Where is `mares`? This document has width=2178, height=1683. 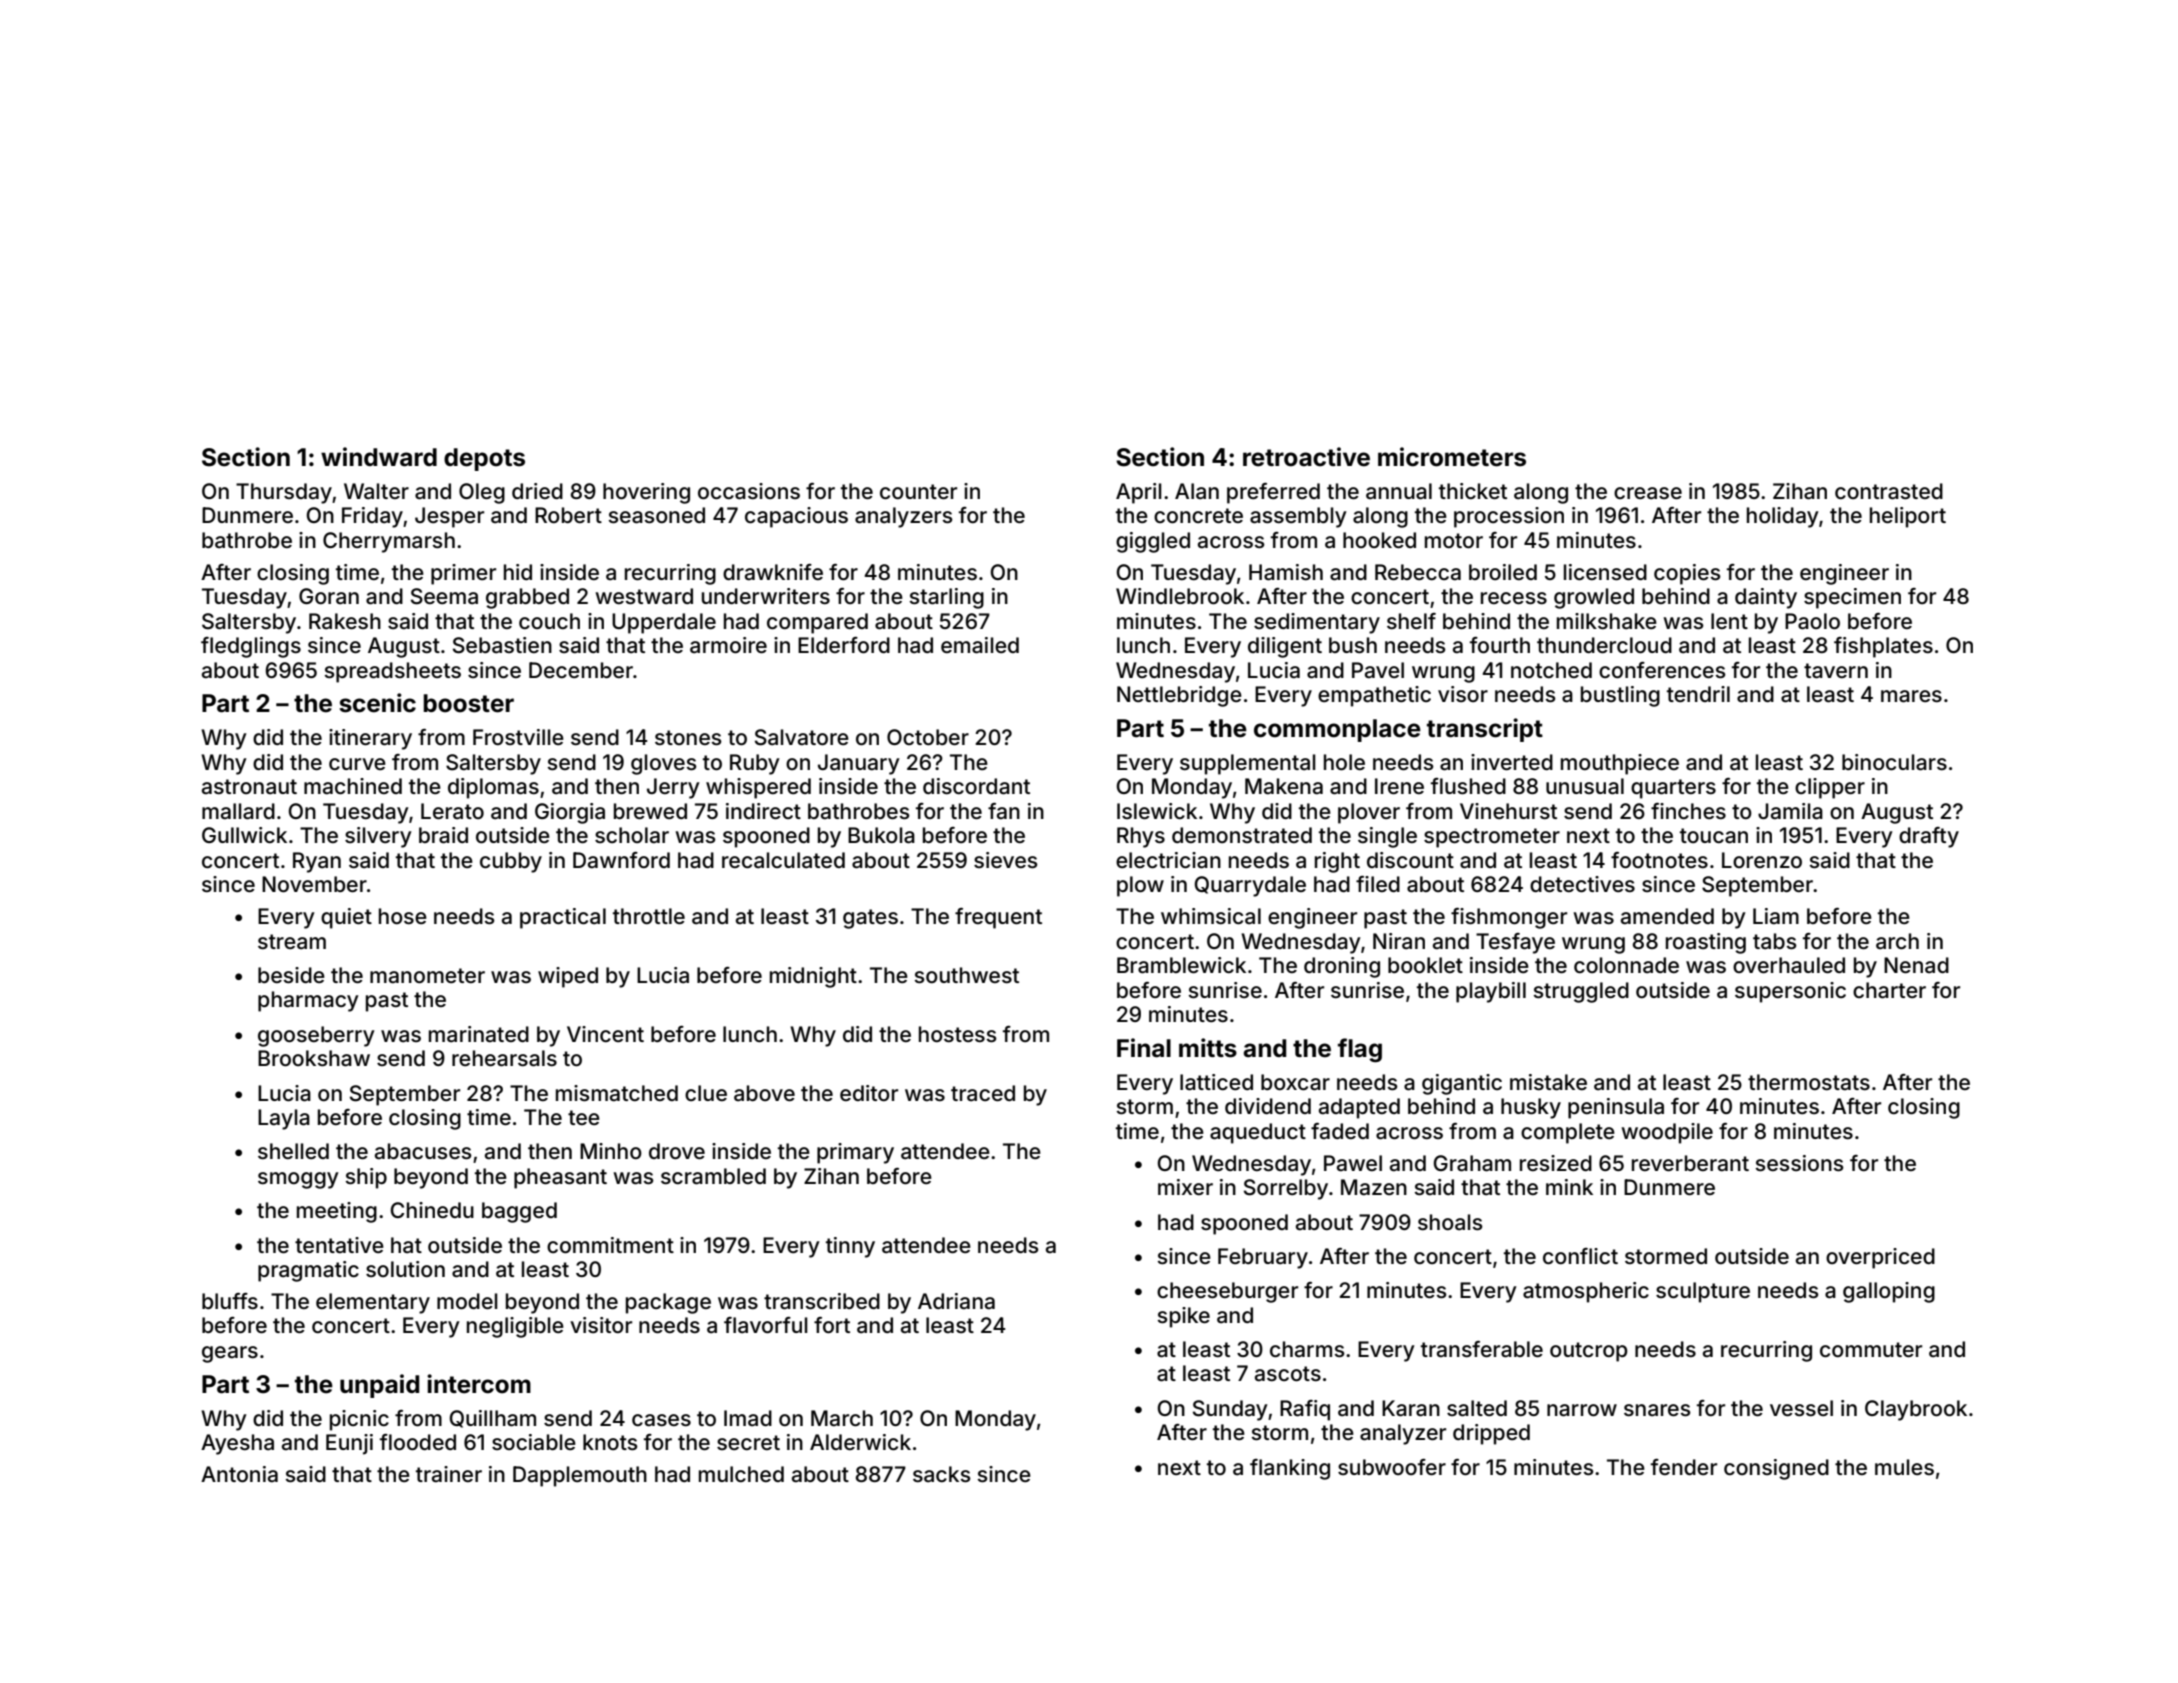 mares is located at coordinates (1911, 696).
